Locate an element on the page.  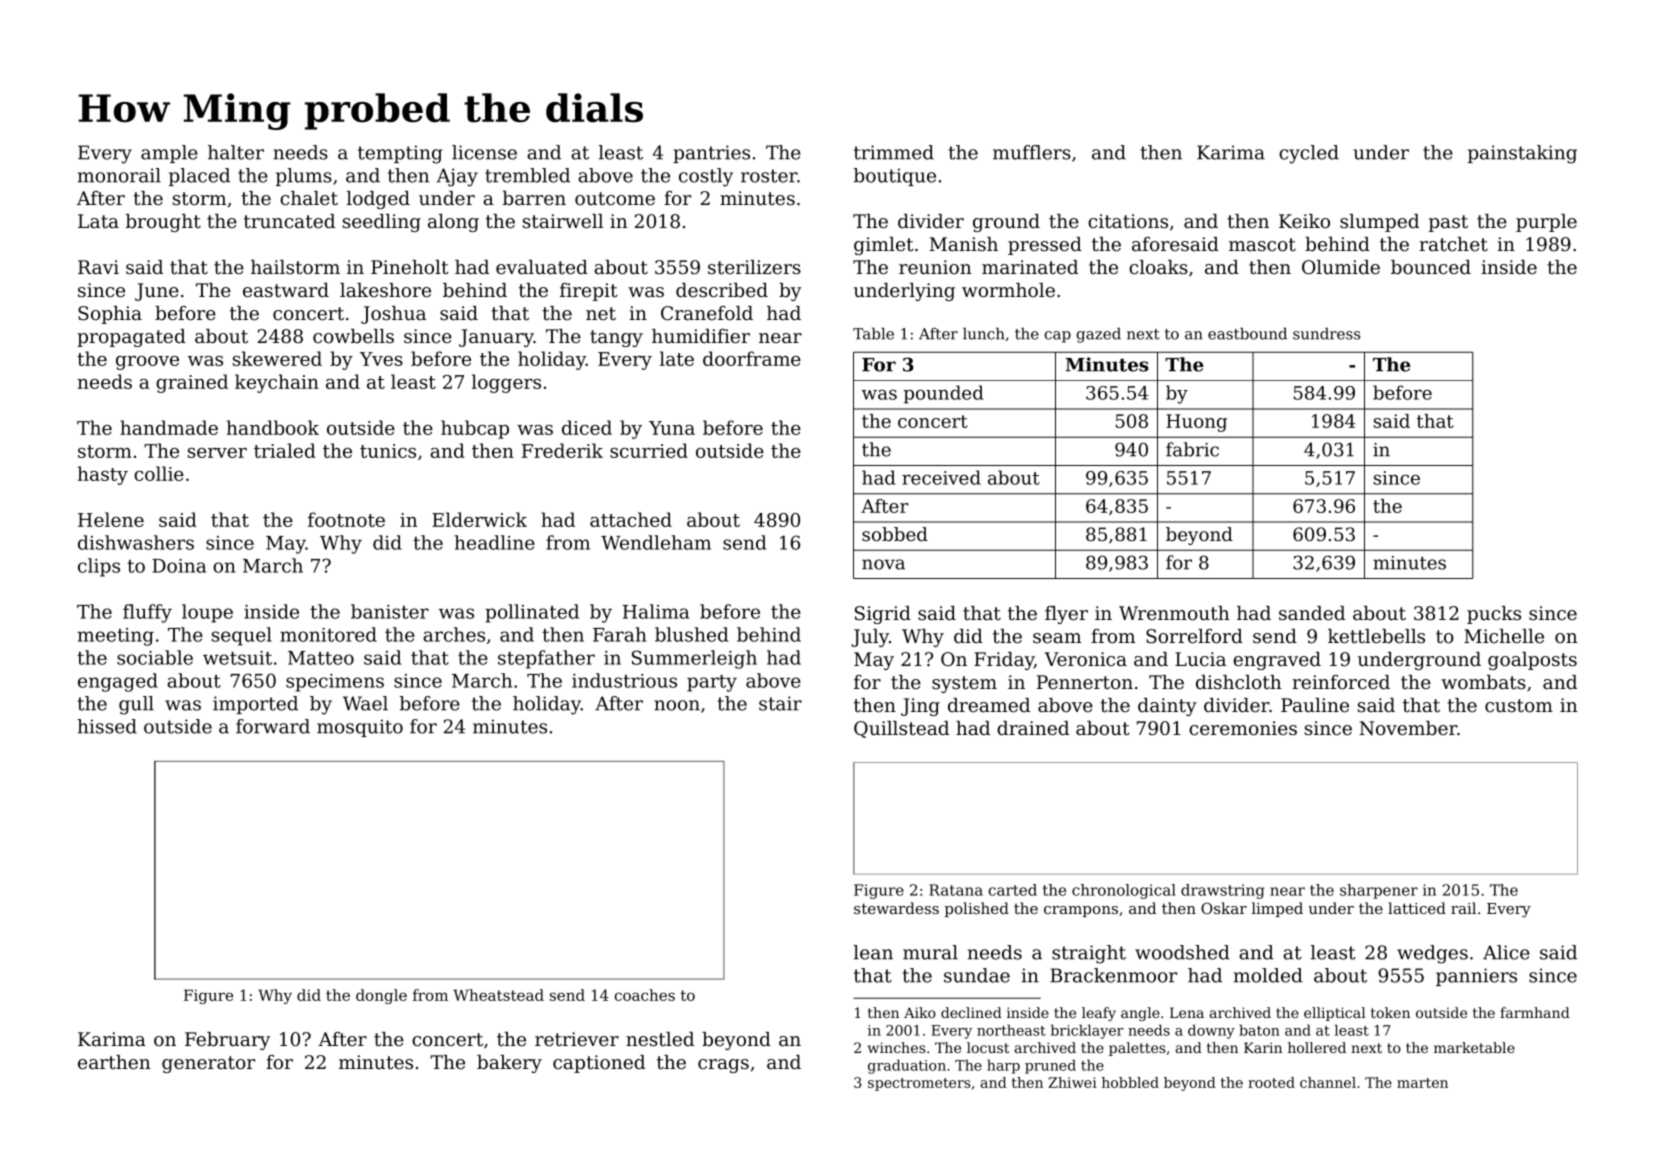
Olumide is located at coordinates (1341, 267).
